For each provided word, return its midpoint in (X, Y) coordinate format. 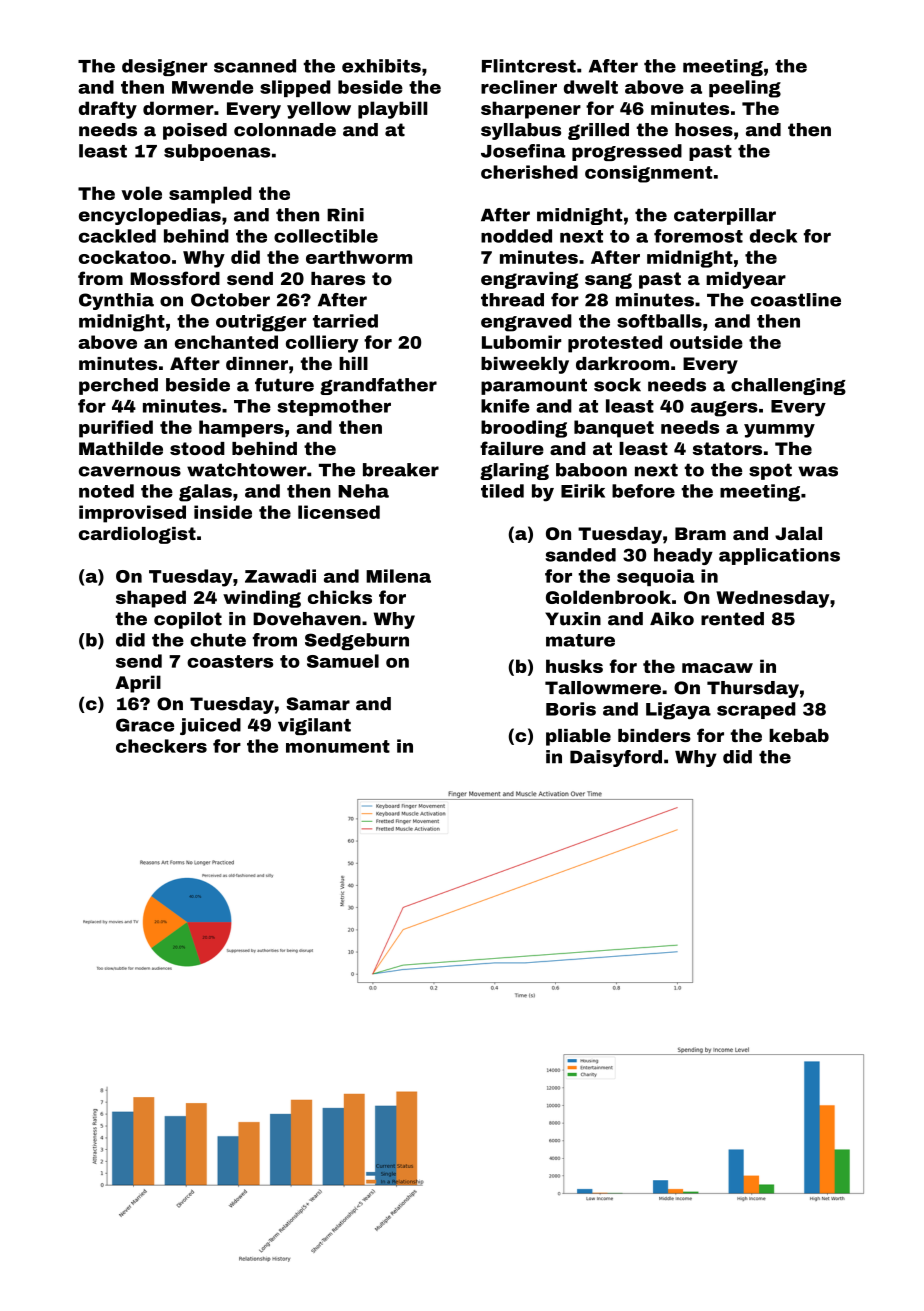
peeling (745, 89)
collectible (326, 236)
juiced (210, 726)
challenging (788, 386)
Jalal (798, 533)
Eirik (583, 491)
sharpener (531, 110)
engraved (526, 323)
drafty (108, 110)
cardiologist (137, 535)
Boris (571, 709)
